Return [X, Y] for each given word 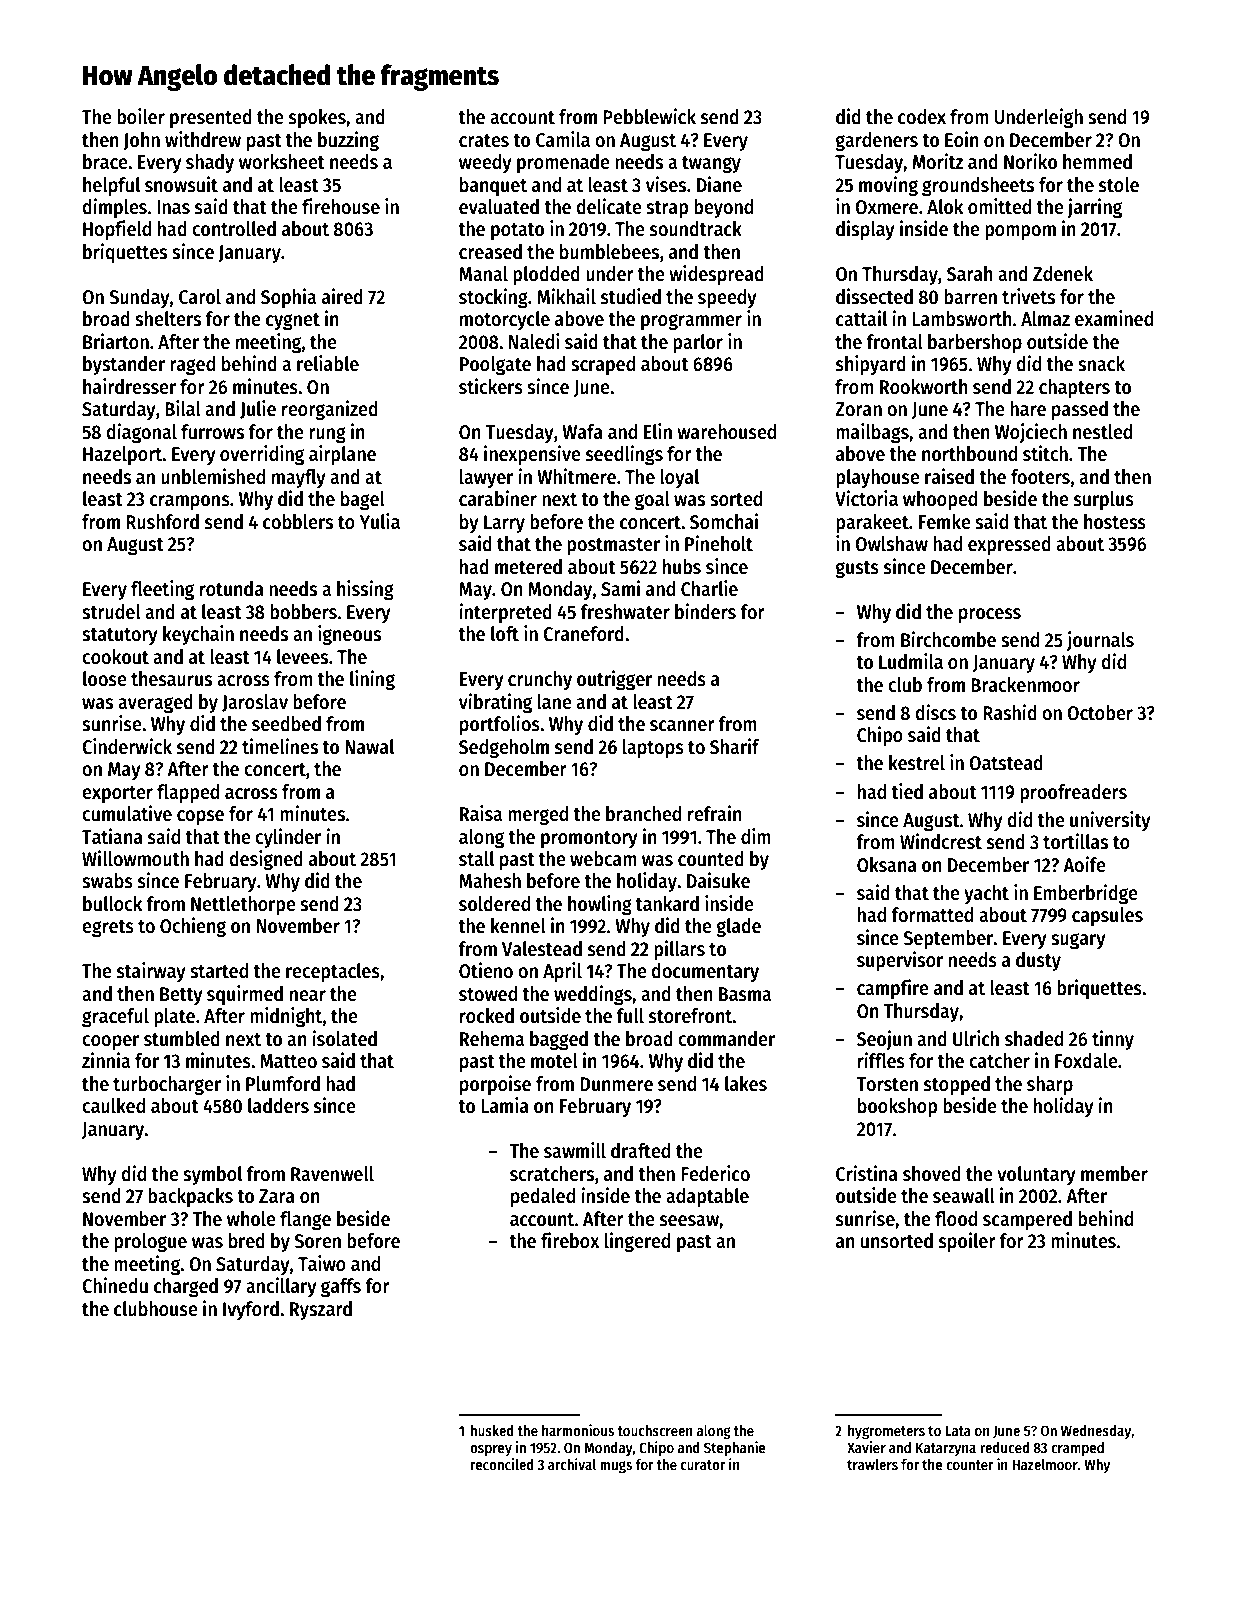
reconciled [502, 1464]
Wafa [582, 432]
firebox [570, 1240]
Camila [563, 139]
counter [970, 1465]
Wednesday [1096, 1432]
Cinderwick [127, 746]
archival [572, 1464]
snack [1101, 364]
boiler [141, 116]
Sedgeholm [504, 749]
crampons [190, 503]
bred [247, 1241]
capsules [1107, 916]
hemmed [1097, 162]
